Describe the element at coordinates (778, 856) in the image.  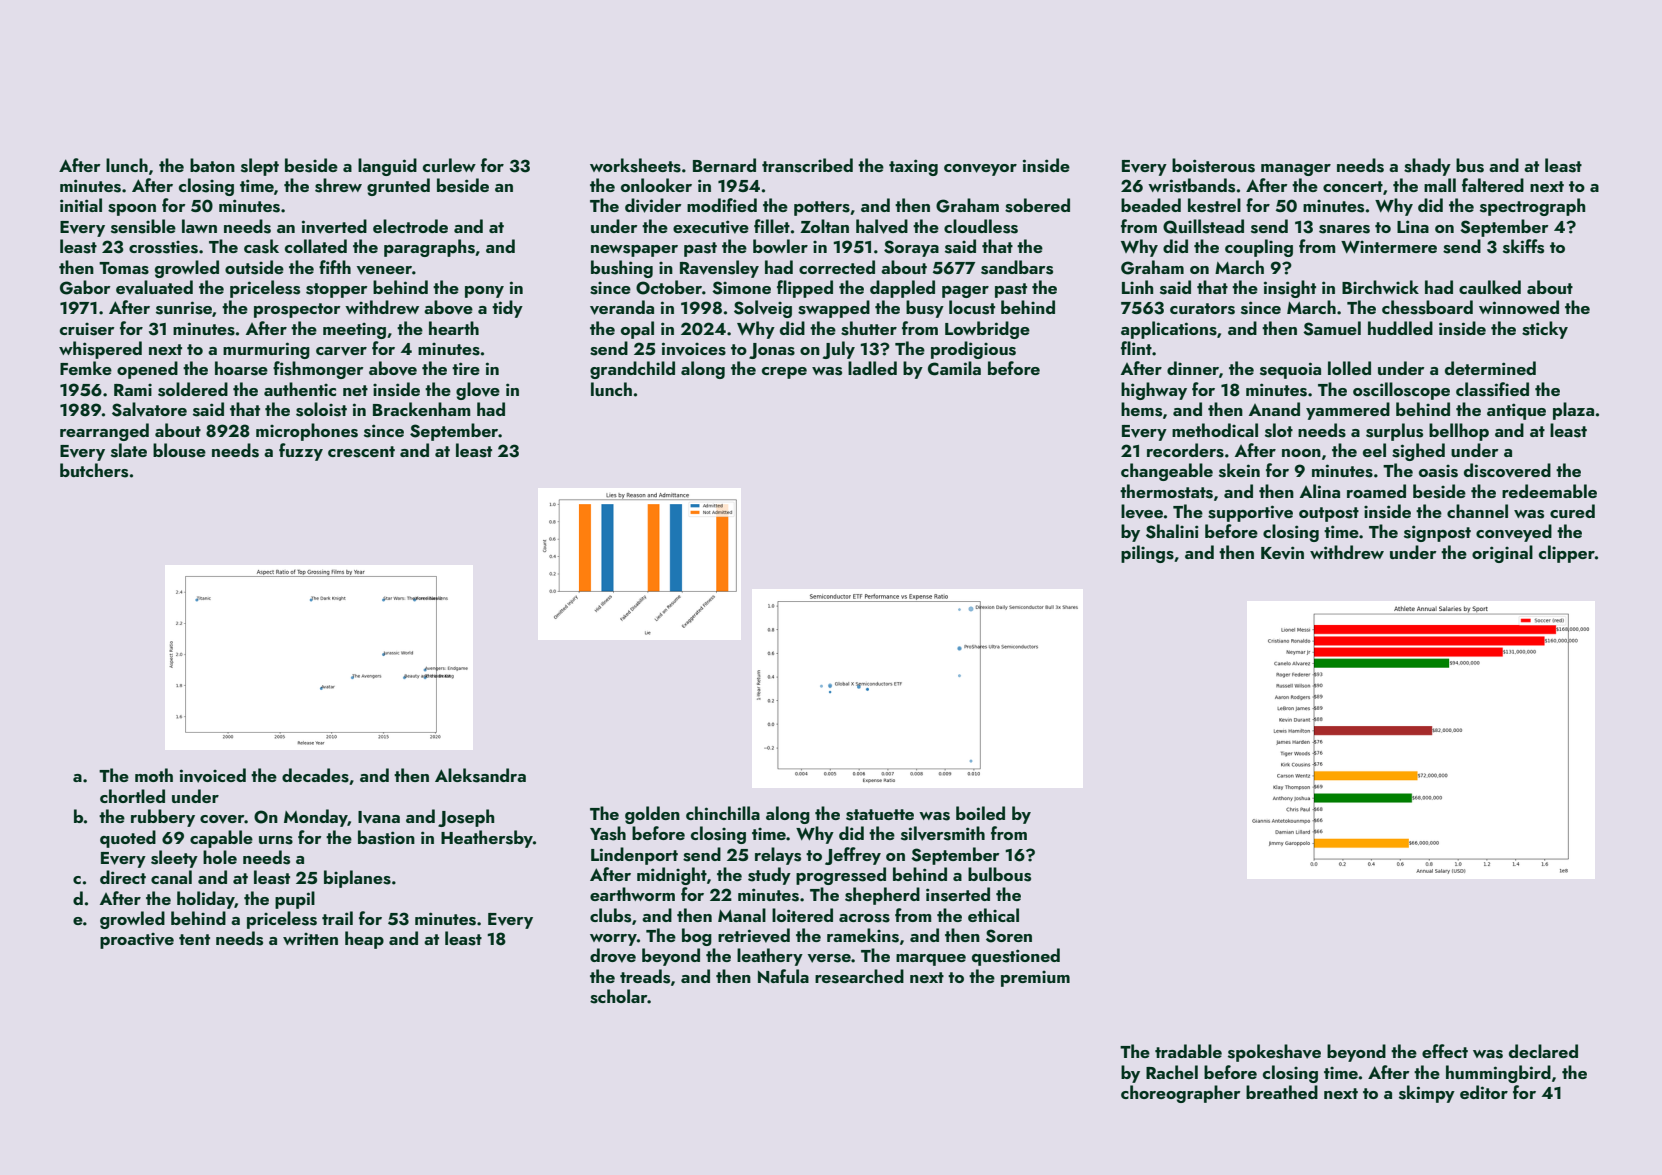
I see `relays` at that location.
